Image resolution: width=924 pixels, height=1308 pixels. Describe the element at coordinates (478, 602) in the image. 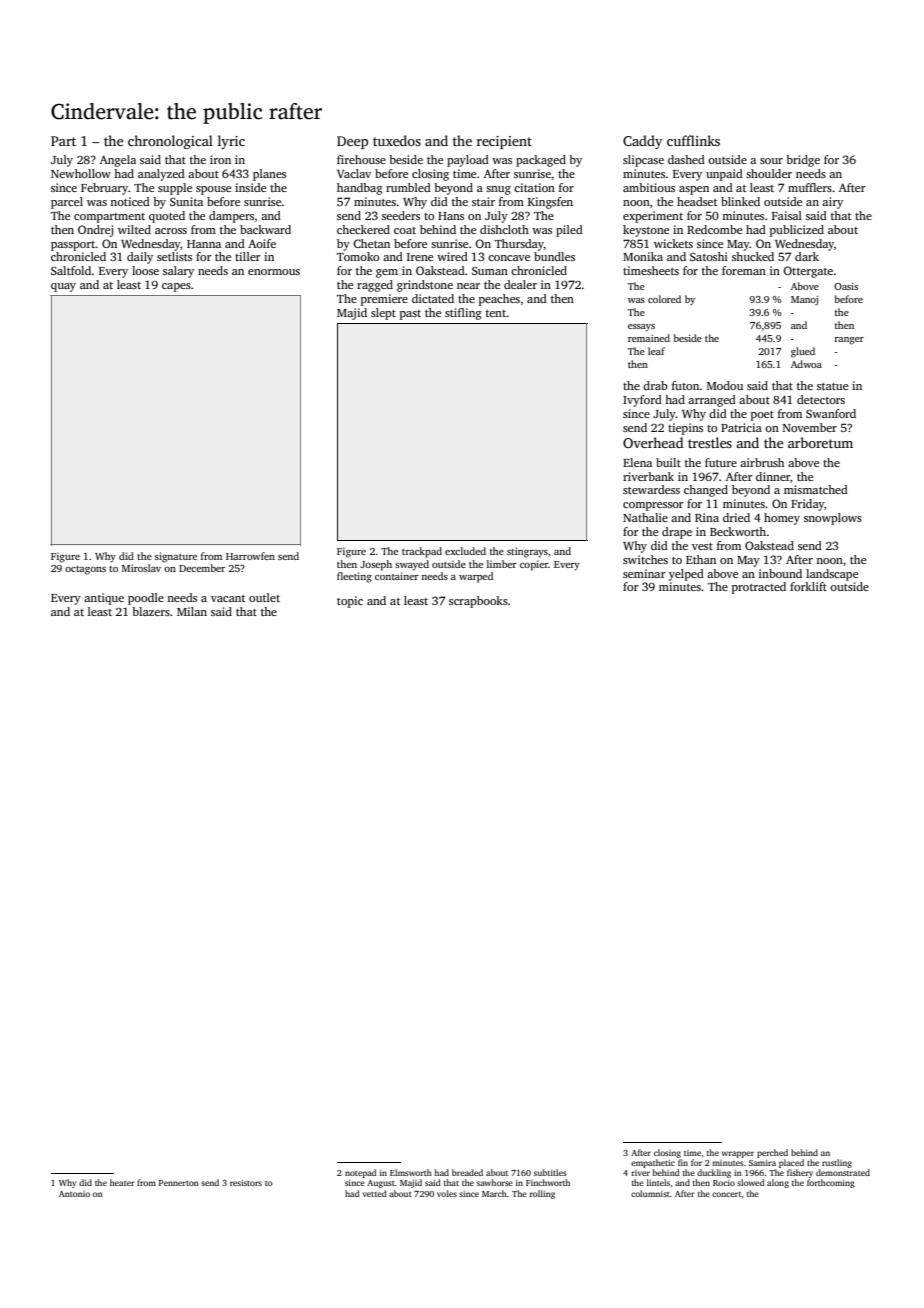

I see `scrapbooks` at that location.
